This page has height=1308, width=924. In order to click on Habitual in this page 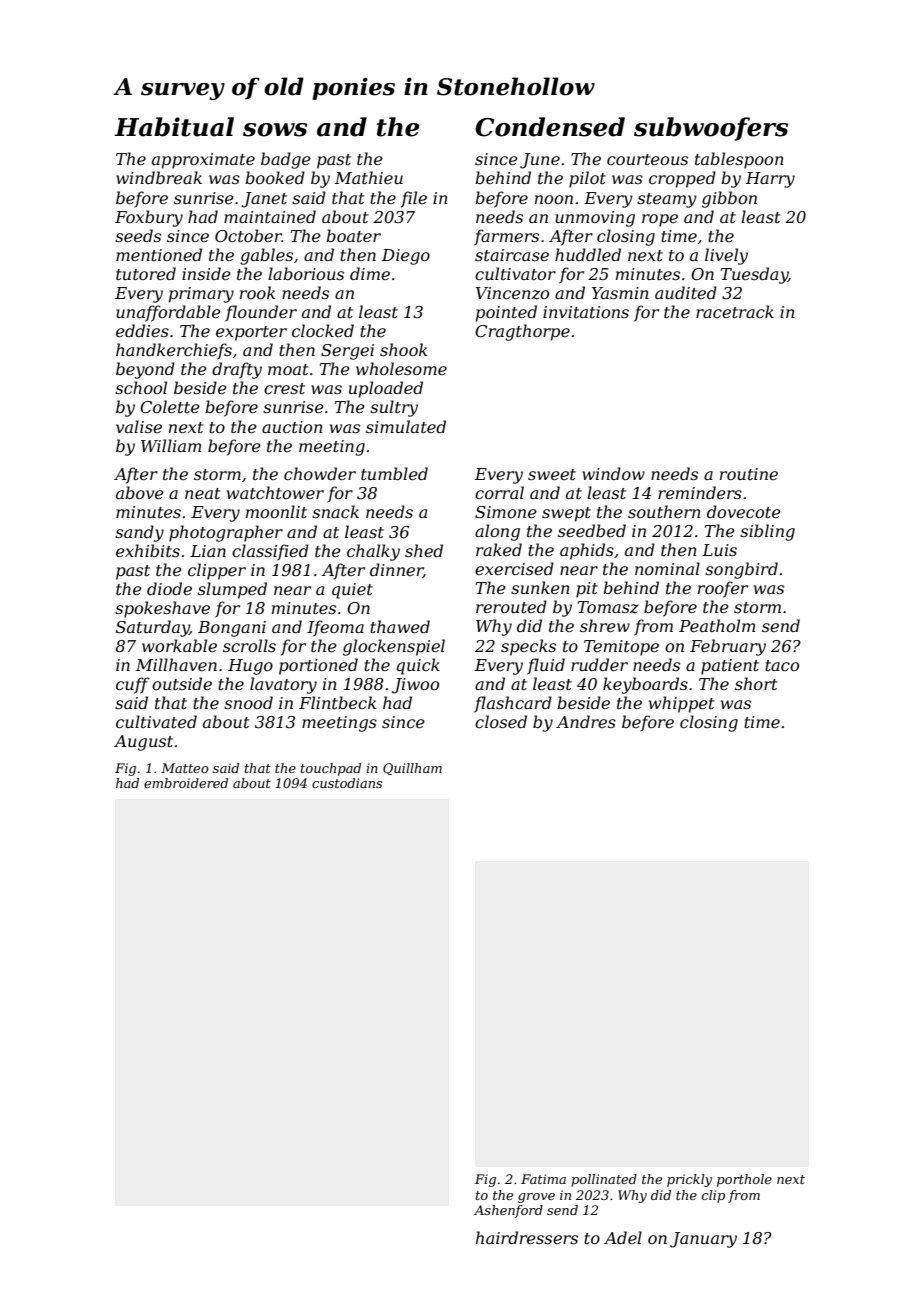, I will do `click(174, 127)`.
